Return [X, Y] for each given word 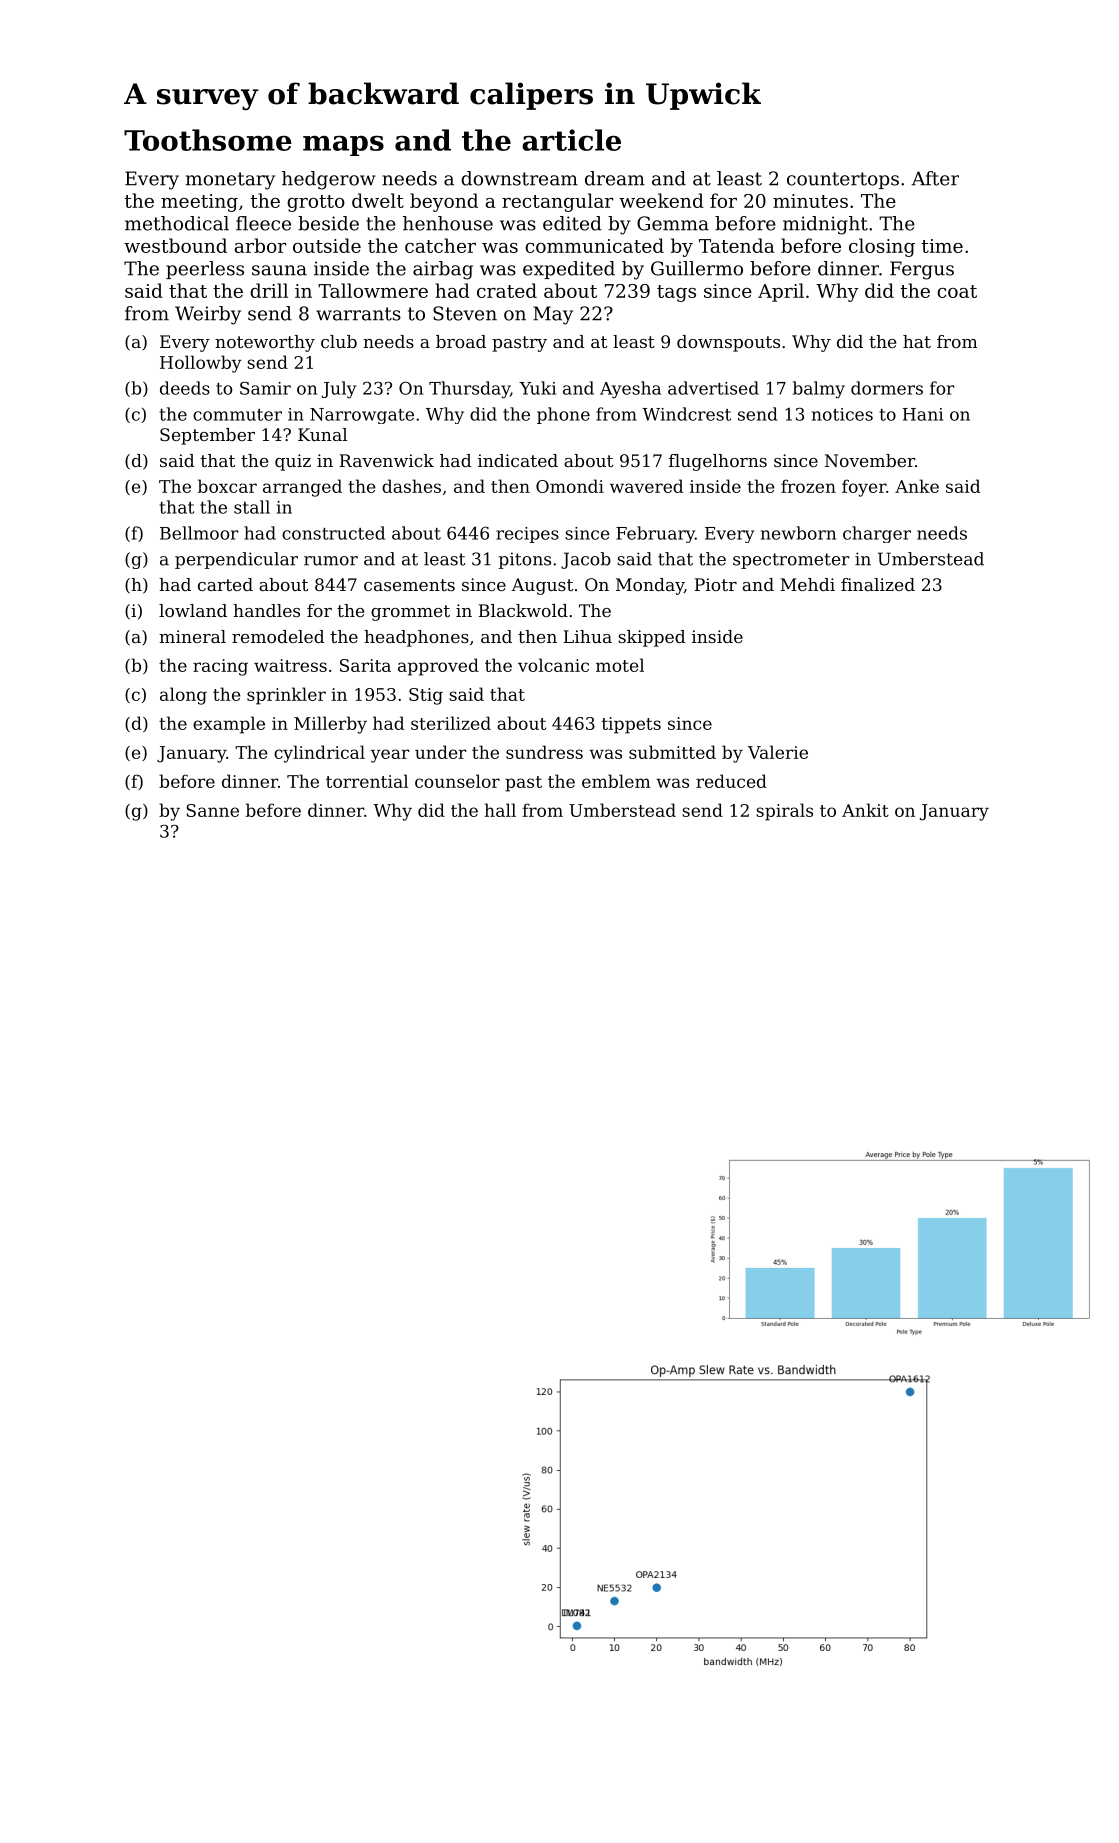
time [942, 246]
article [571, 140]
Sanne [212, 810]
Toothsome [208, 140]
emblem [616, 781]
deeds [185, 388]
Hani [922, 414]
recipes [527, 535]
